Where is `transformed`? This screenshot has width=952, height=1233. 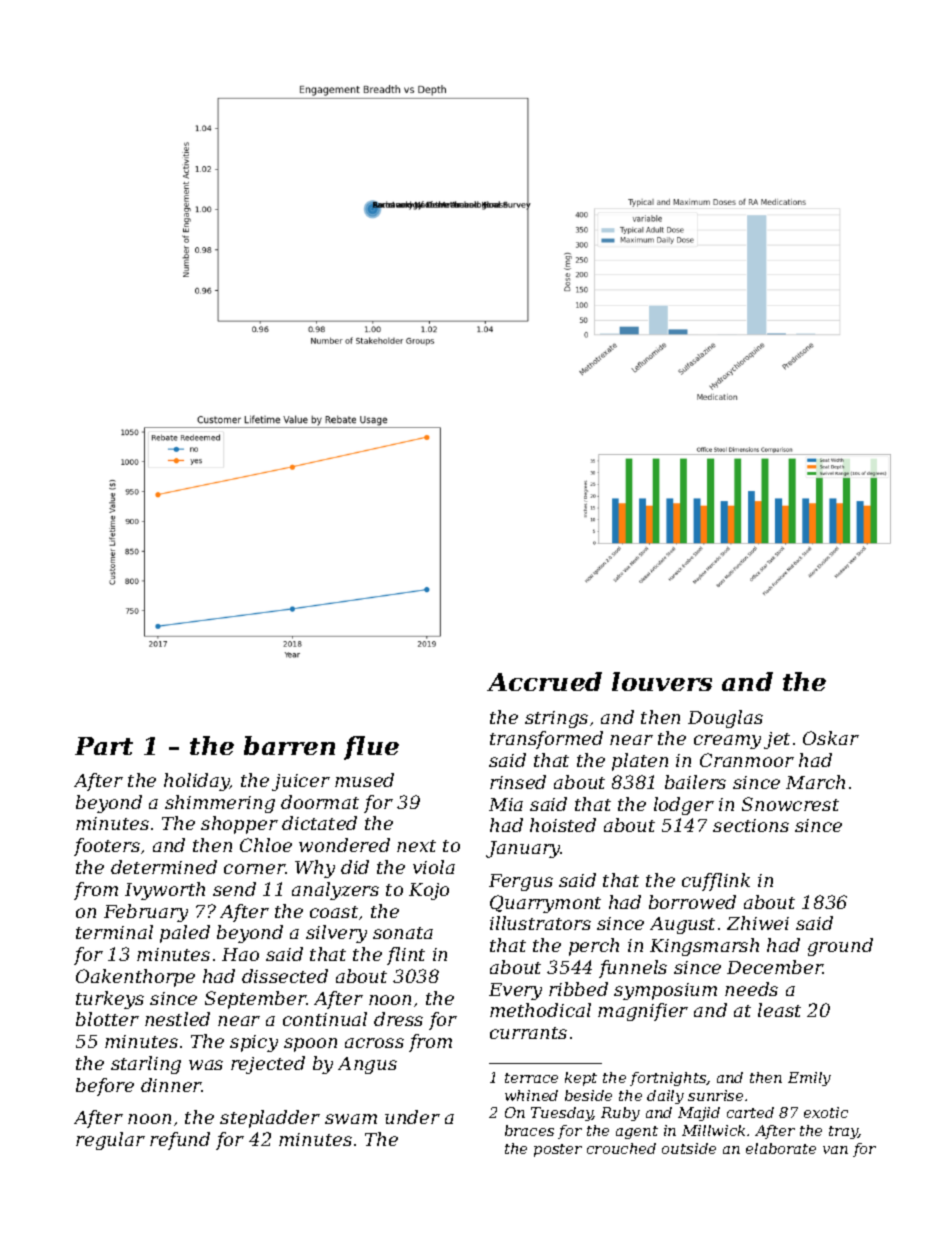 transformed is located at coordinates (546, 740).
